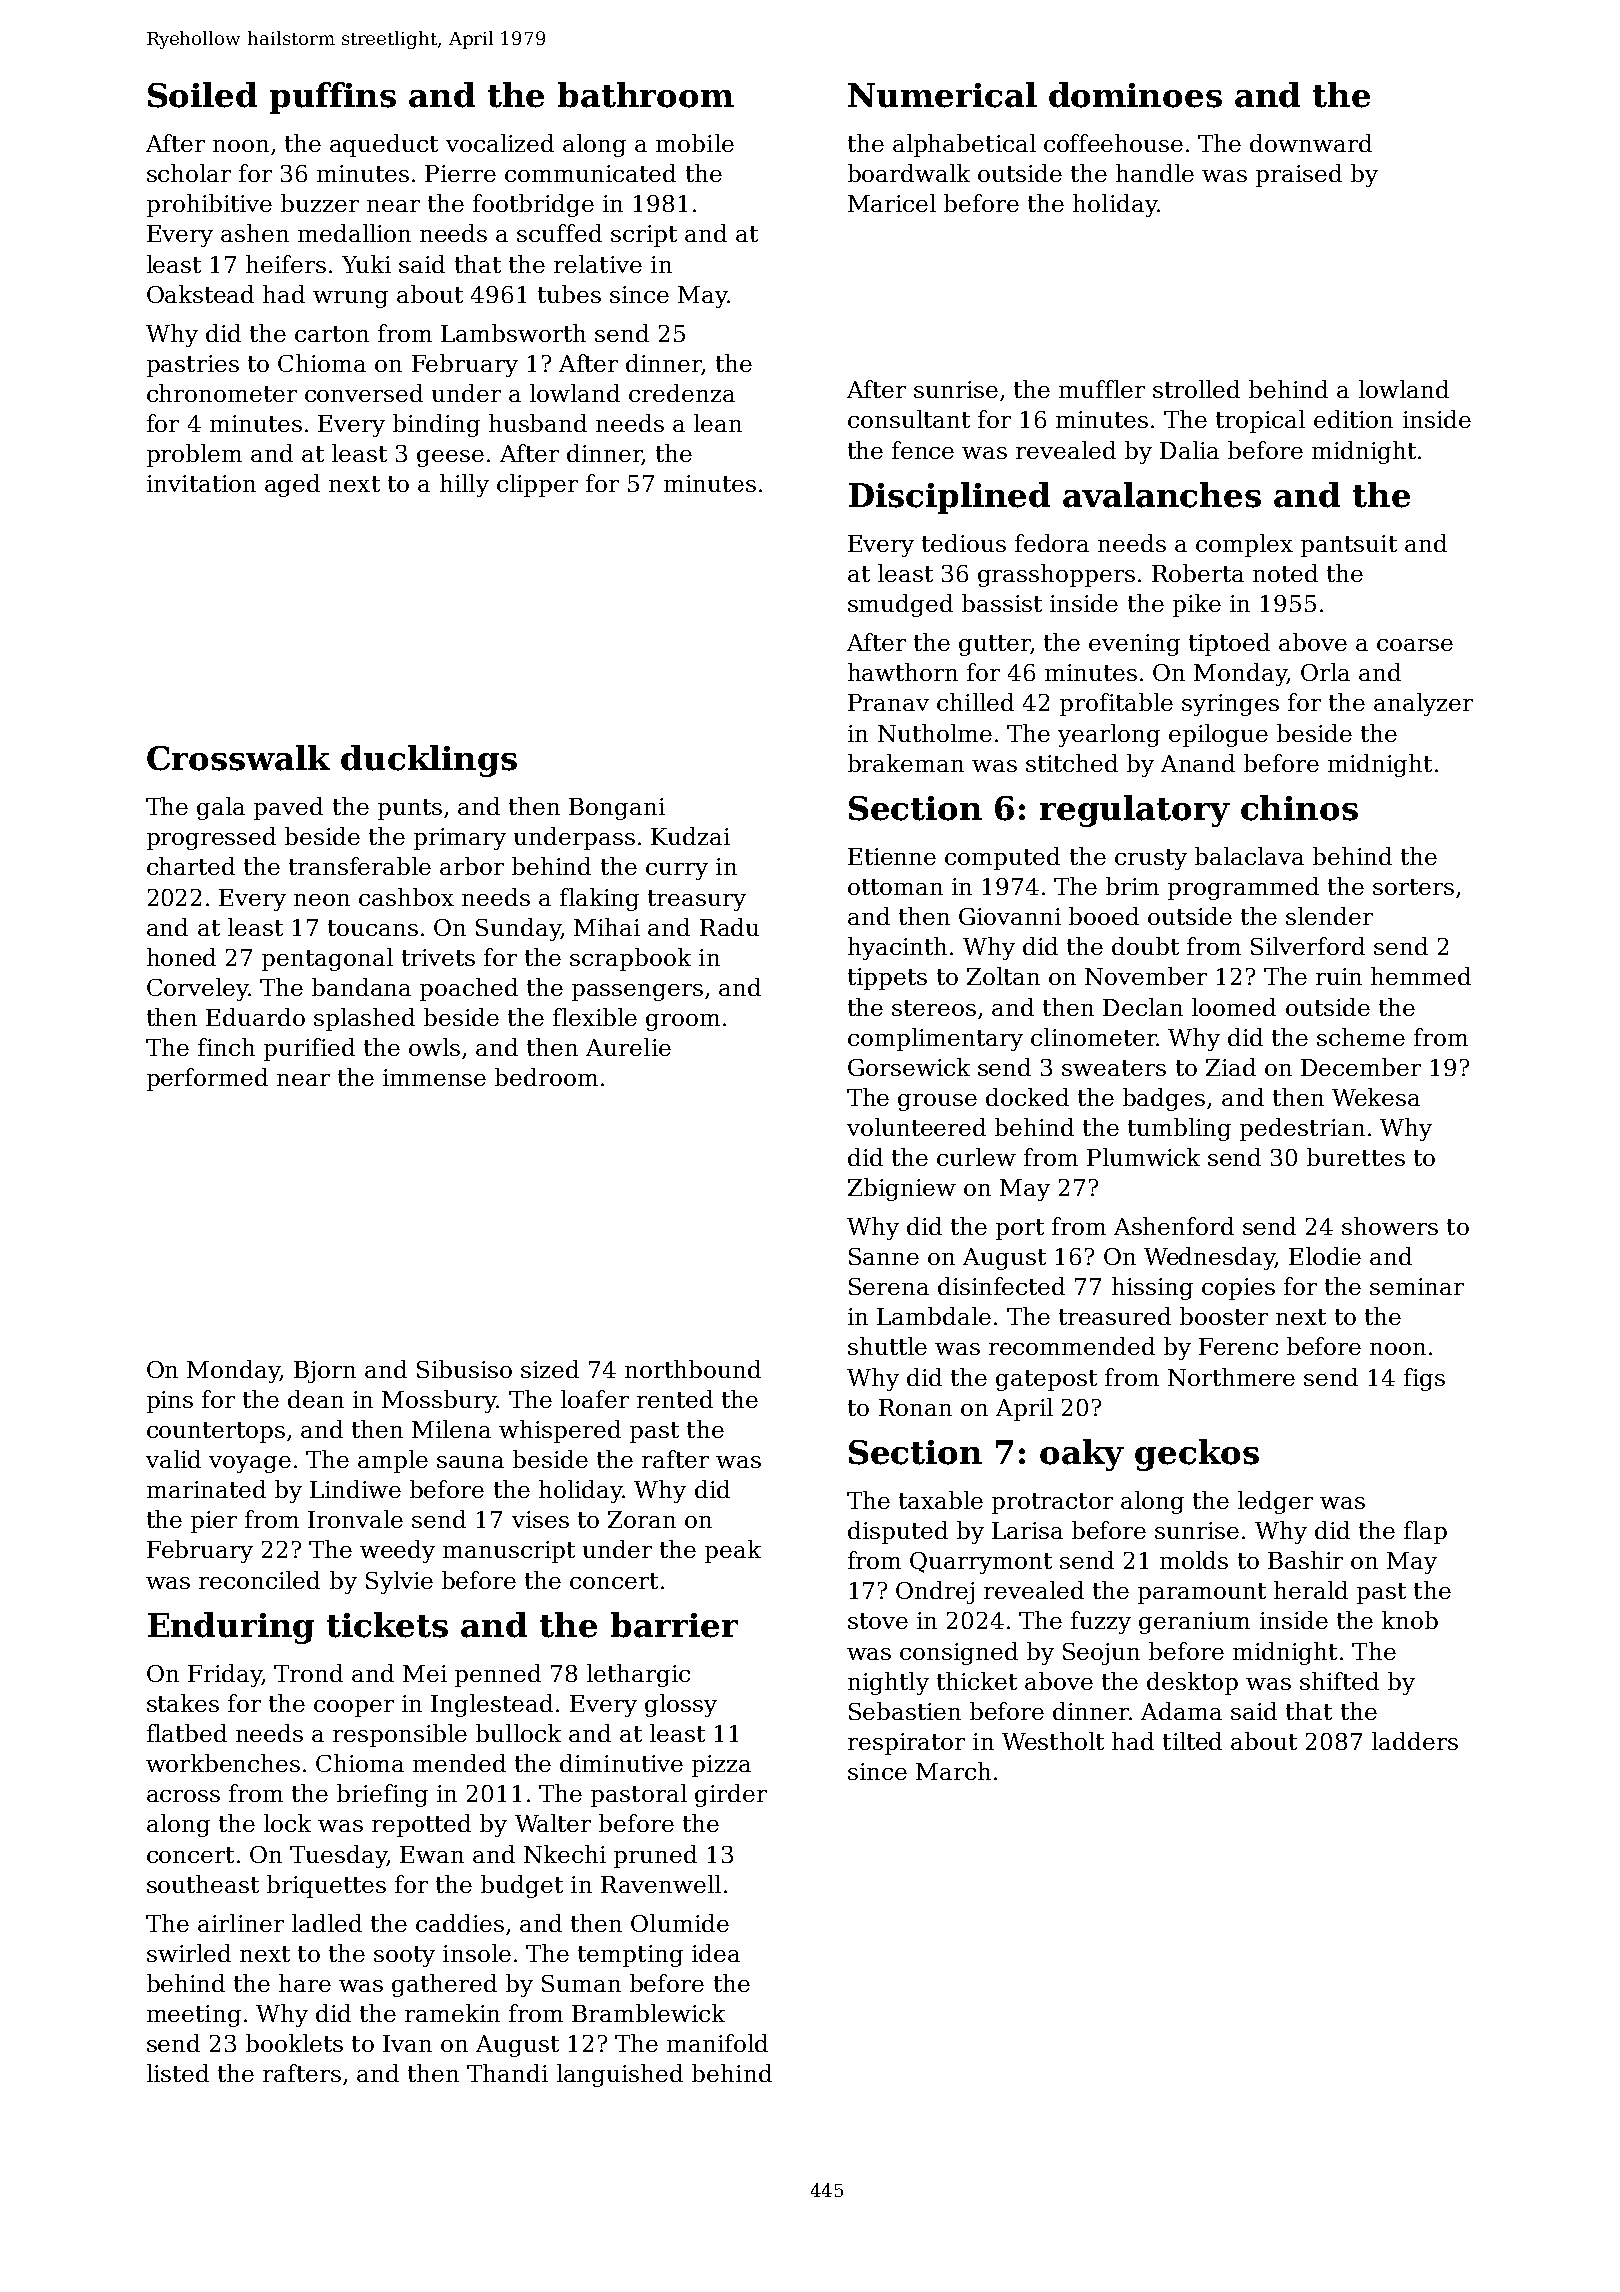  I want to click on brakeman, so click(906, 763).
